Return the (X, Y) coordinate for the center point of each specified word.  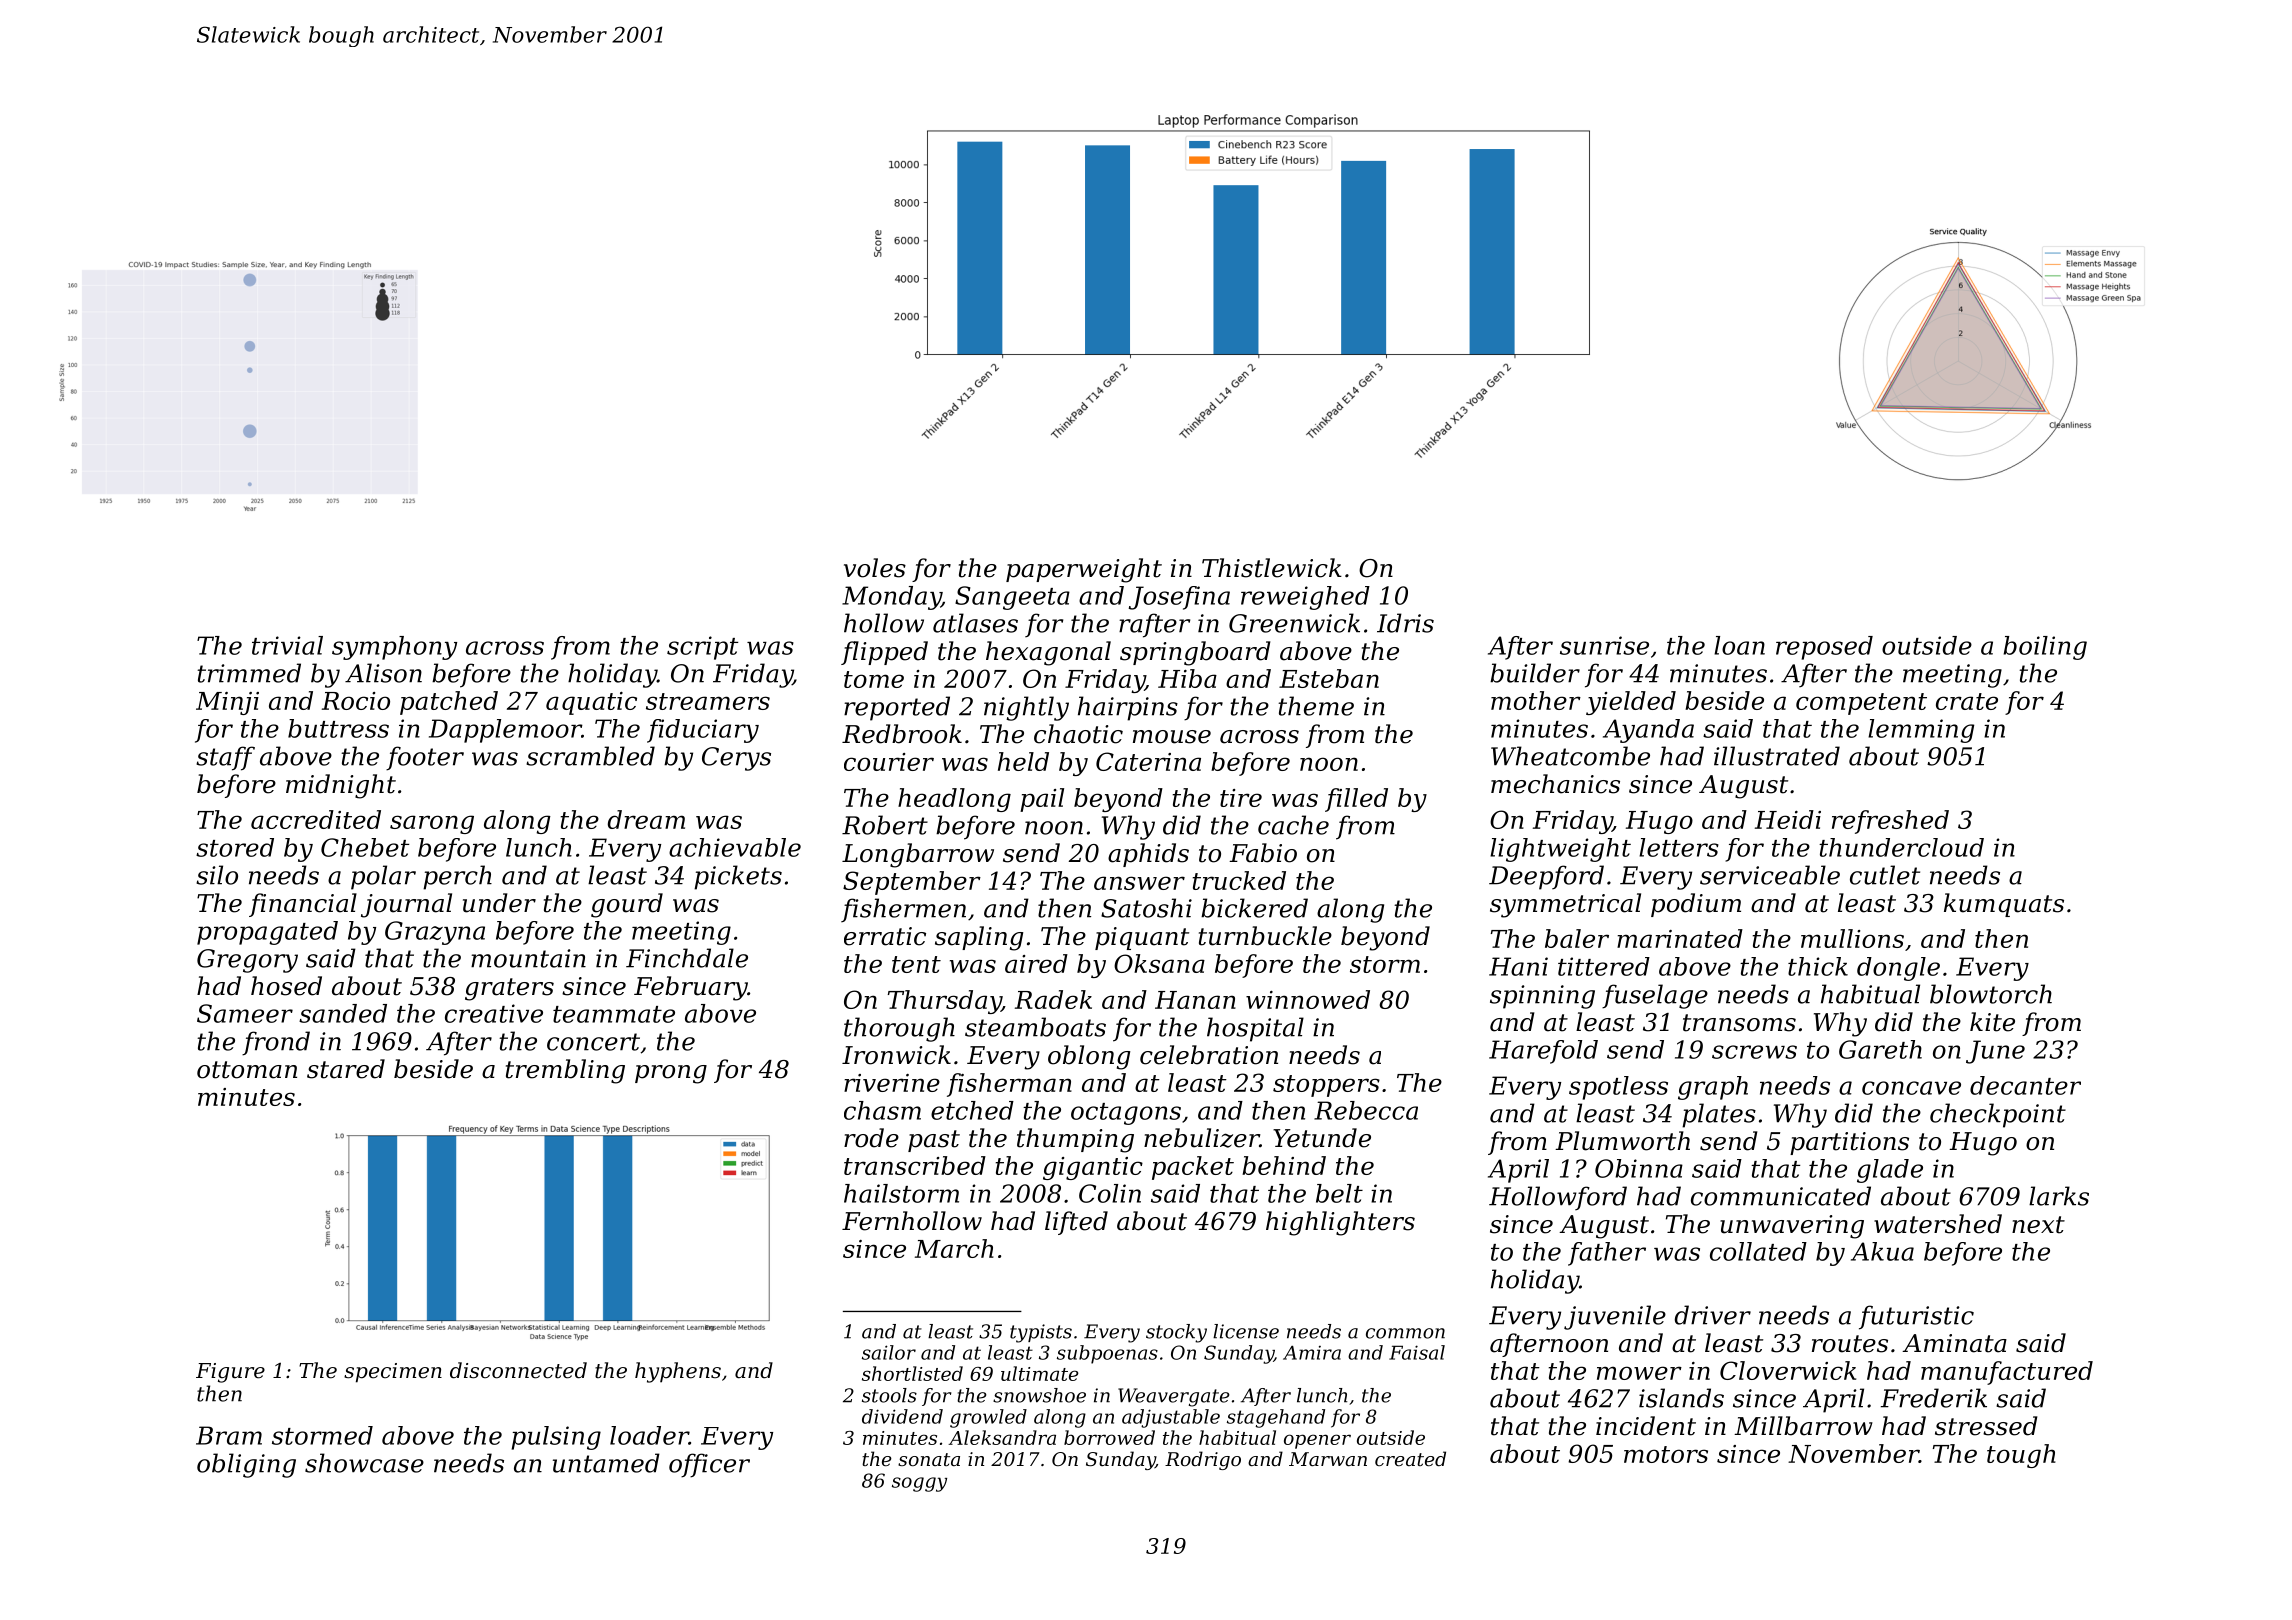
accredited (316, 819)
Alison (383, 673)
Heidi (1788, 819)
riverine (892, 1083)
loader (649, 1435)
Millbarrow (1803, 1426)
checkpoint (1998, 1115)
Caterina (1148, 761)
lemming (1921, 731)
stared (346, 1069)
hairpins (1128, 708)
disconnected (518, 1370)
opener (1317, 1441)
